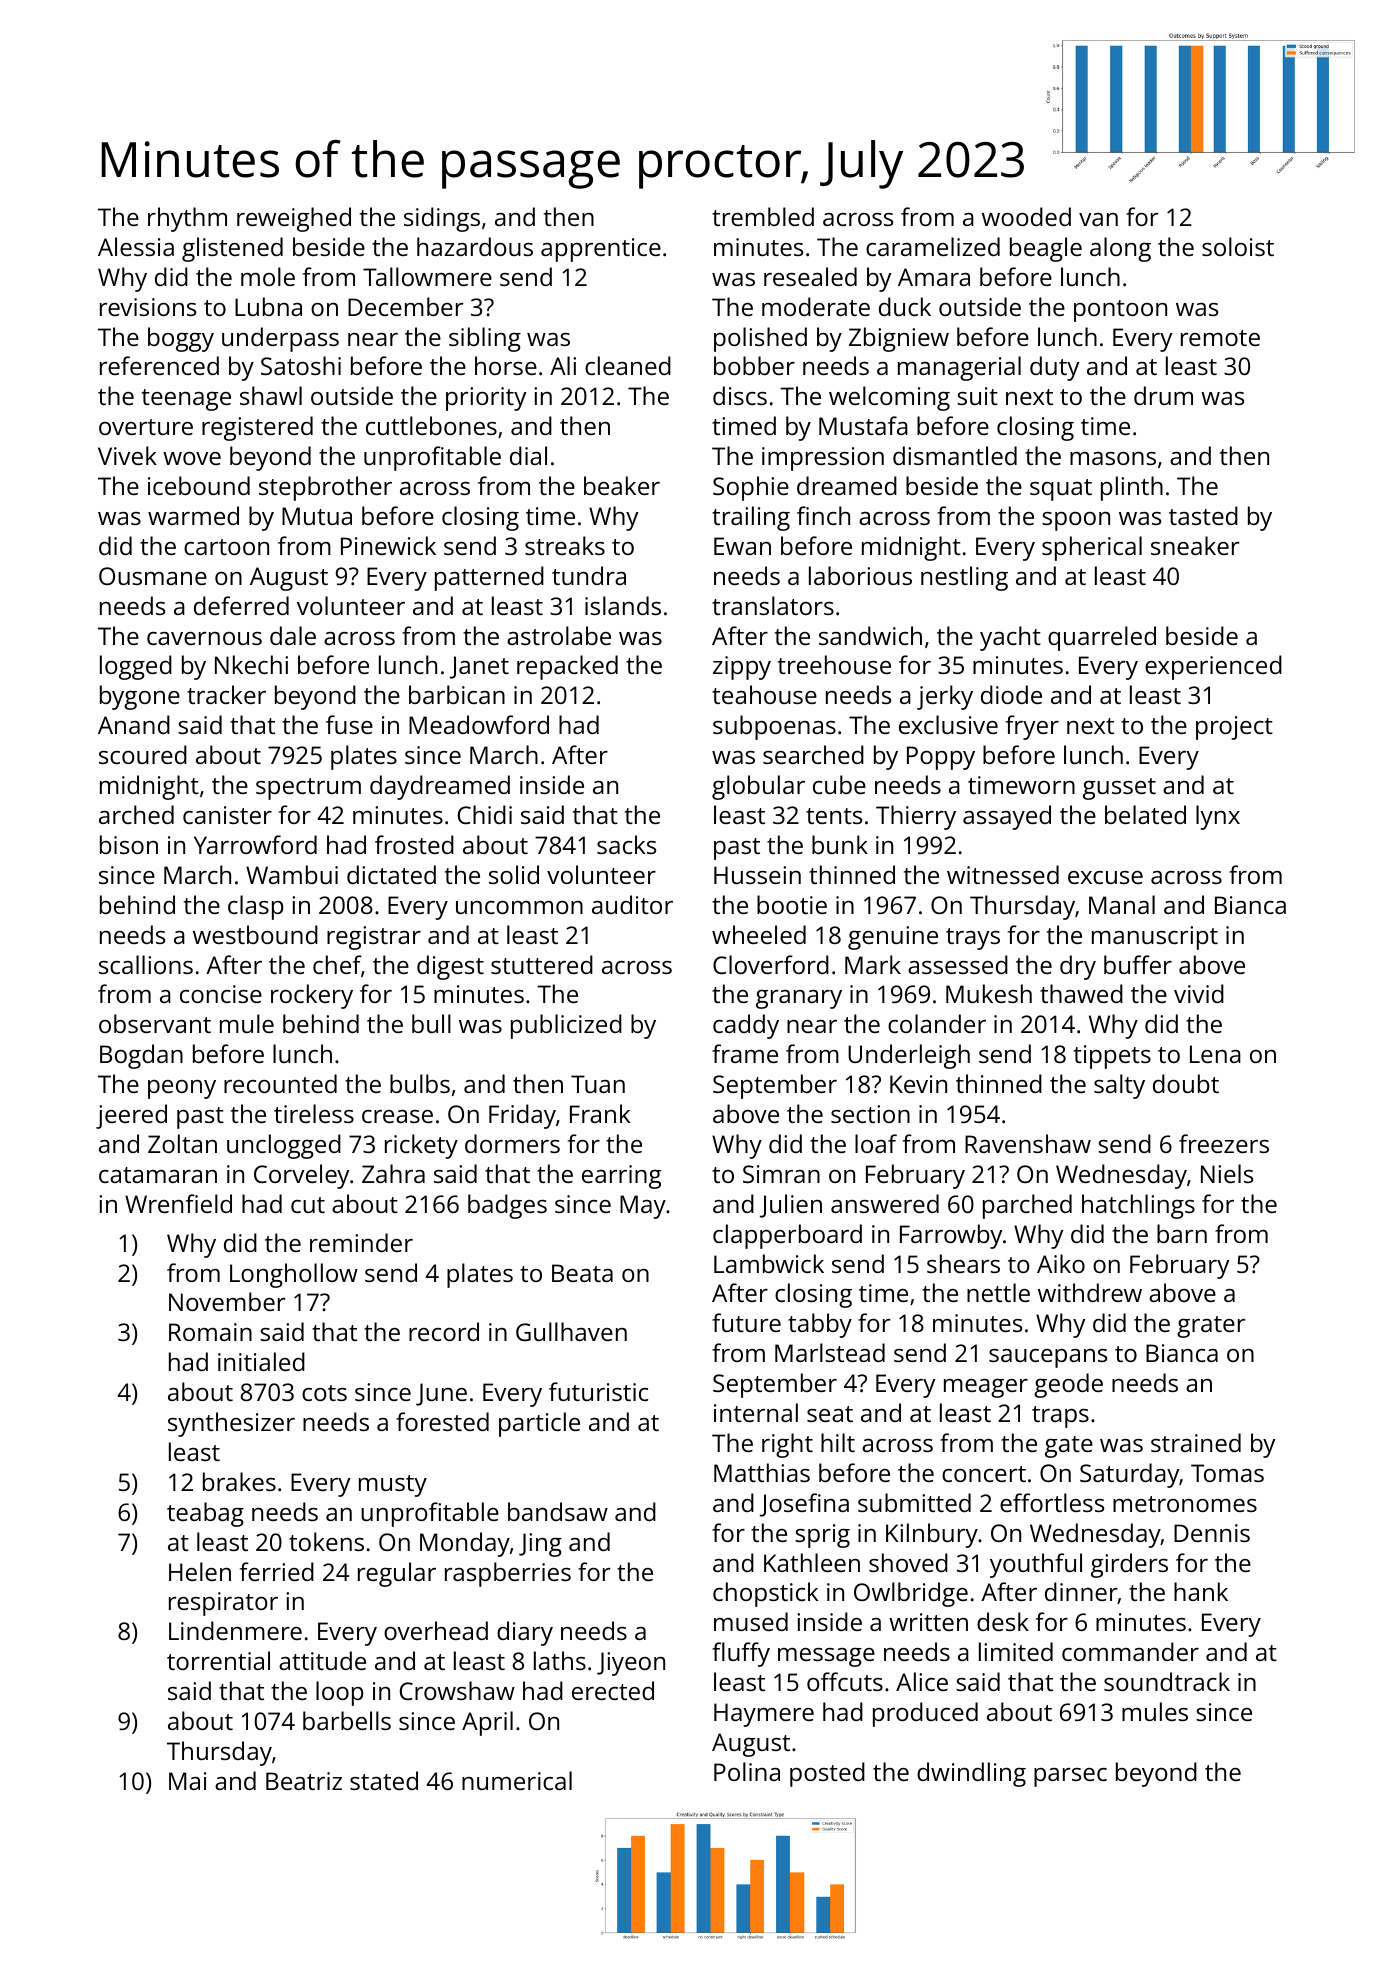 The image size is (1386, 1969). I want to click on musty, so click(393, 1486).
